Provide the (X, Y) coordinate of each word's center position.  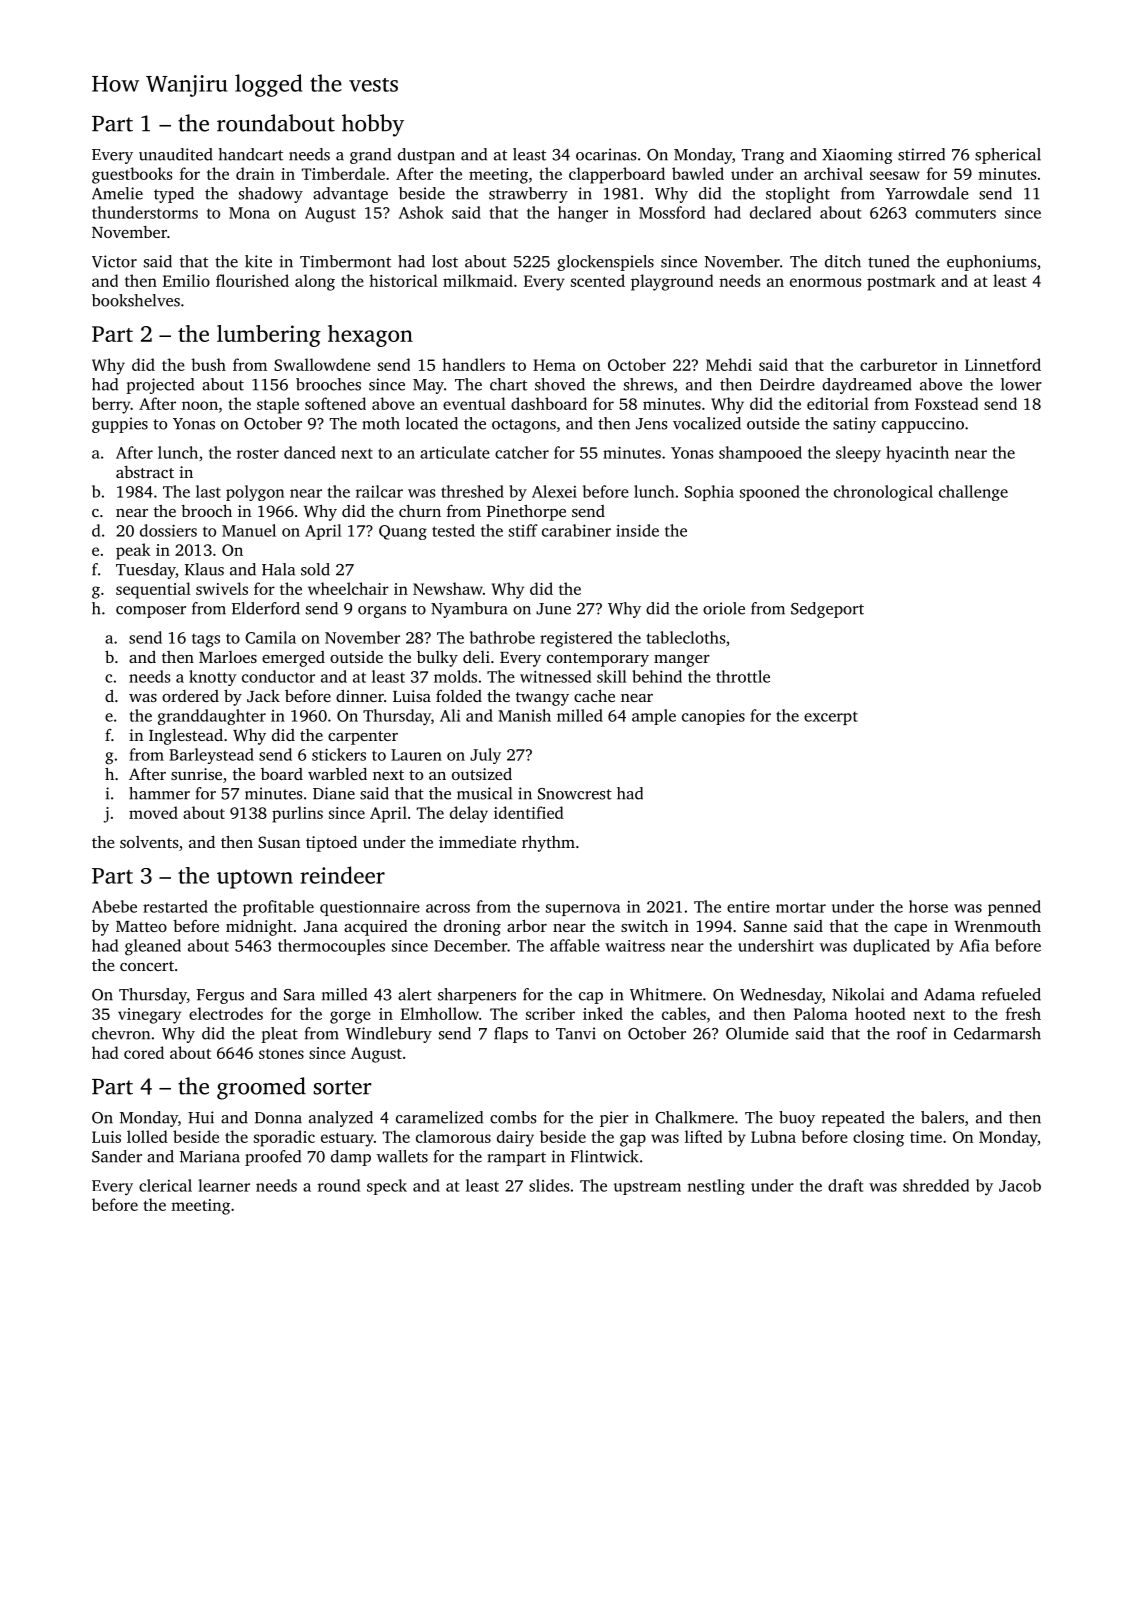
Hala (278, 569)
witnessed (555, 676)
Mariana (210, 1156)
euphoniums (991, 263)
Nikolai (858, 994)
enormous (826, 282)
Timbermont (345, 261)
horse (928, 906)
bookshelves (136, 300)
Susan (279, 842)
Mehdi (729, 364)
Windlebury (388, 1035)
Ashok (421, 212)
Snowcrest (575, 794)
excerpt (831, 718)
